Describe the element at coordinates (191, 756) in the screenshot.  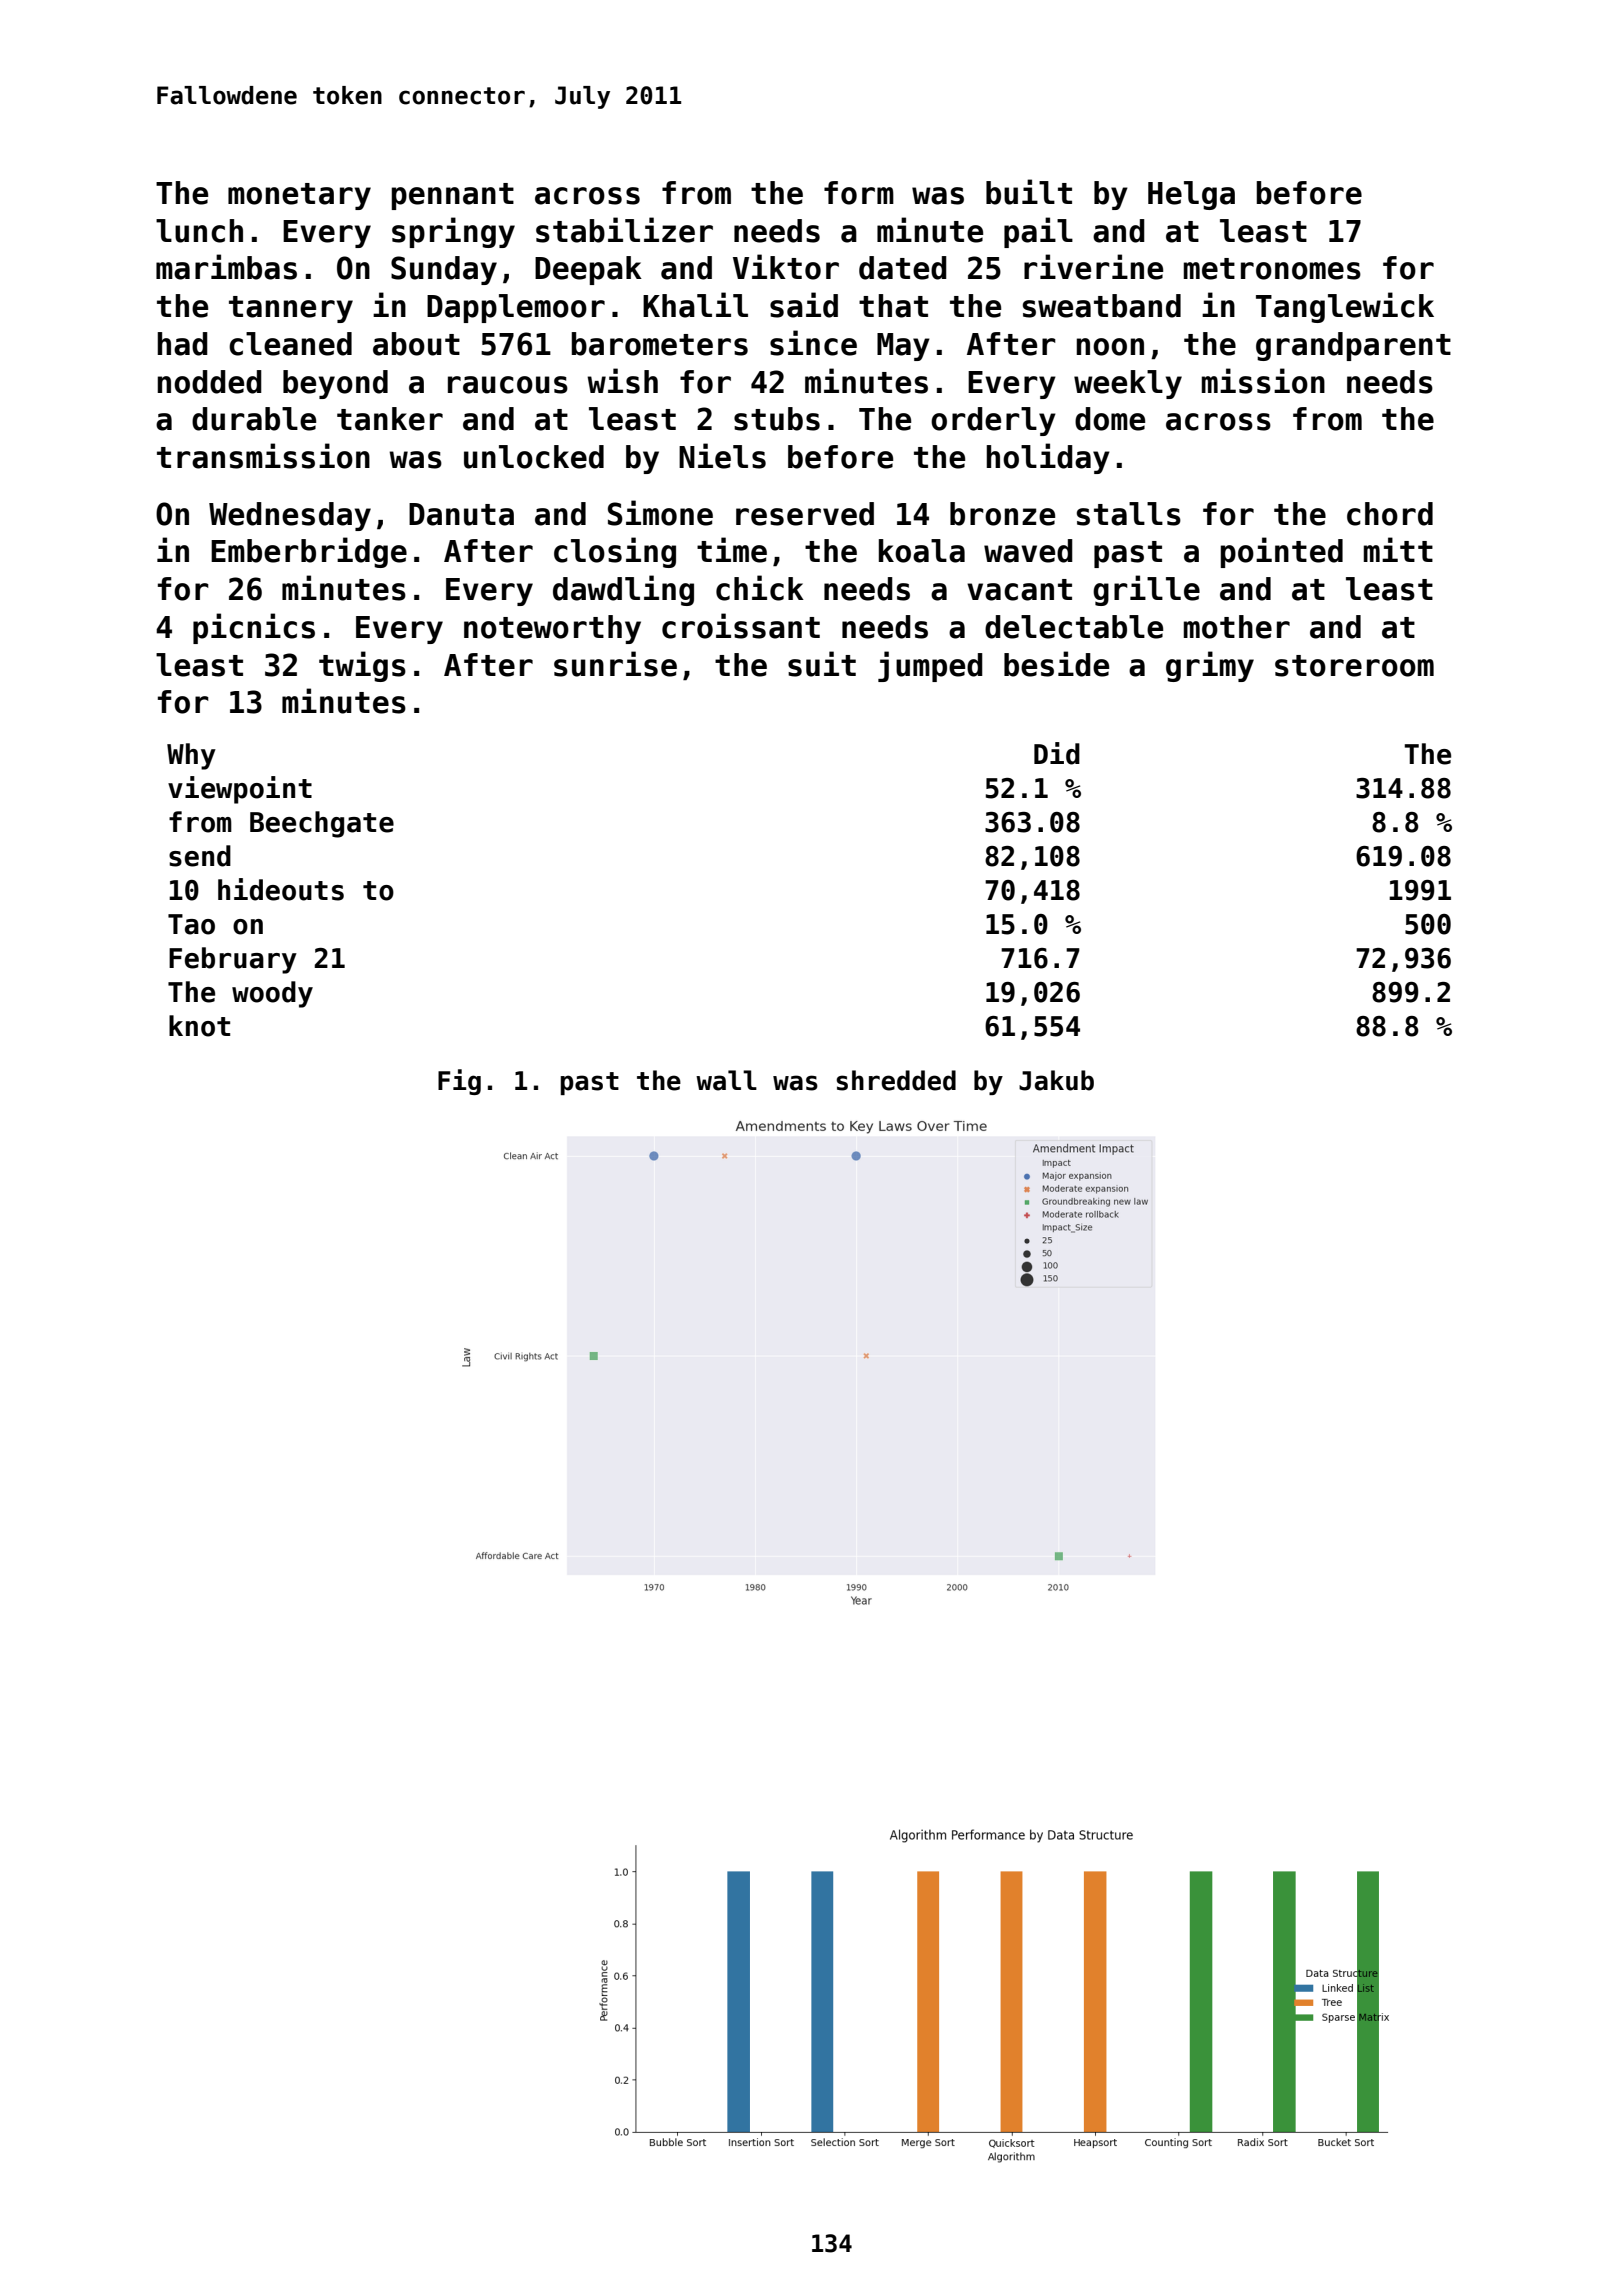
I see `Why` at that location.
